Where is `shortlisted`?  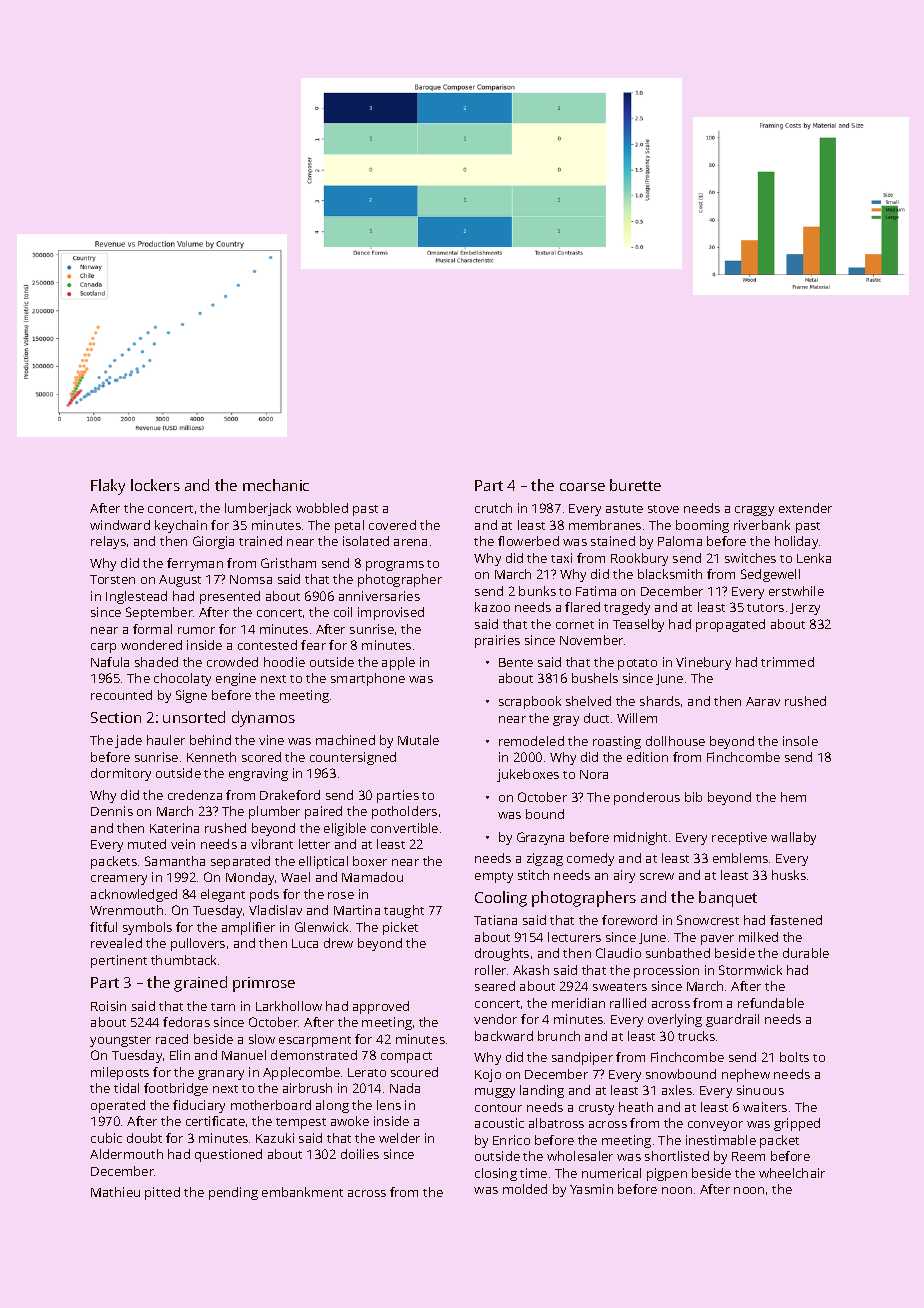 shortlisted is located at coordinates (677, 1156).
